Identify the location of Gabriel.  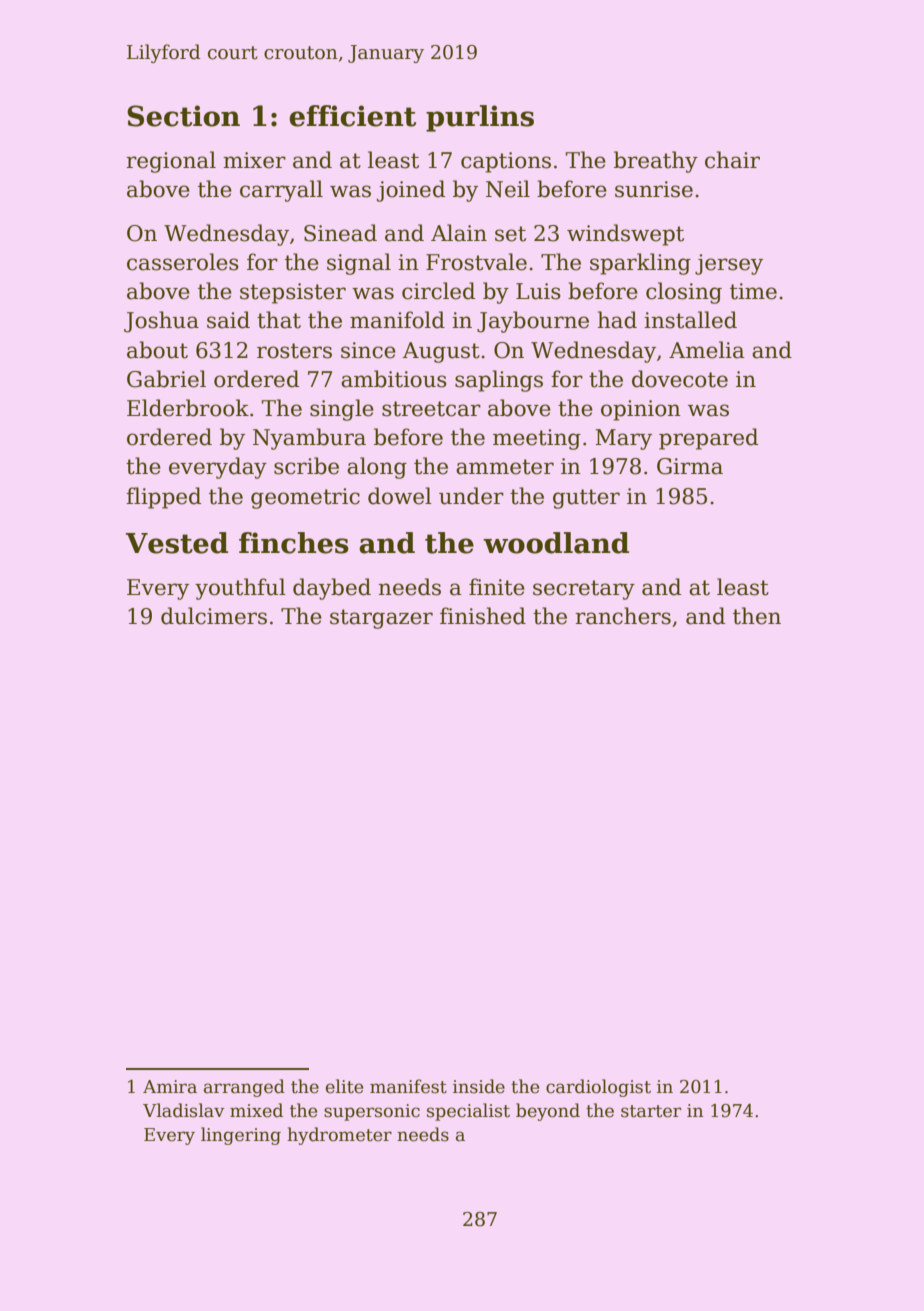
(166, 379).
